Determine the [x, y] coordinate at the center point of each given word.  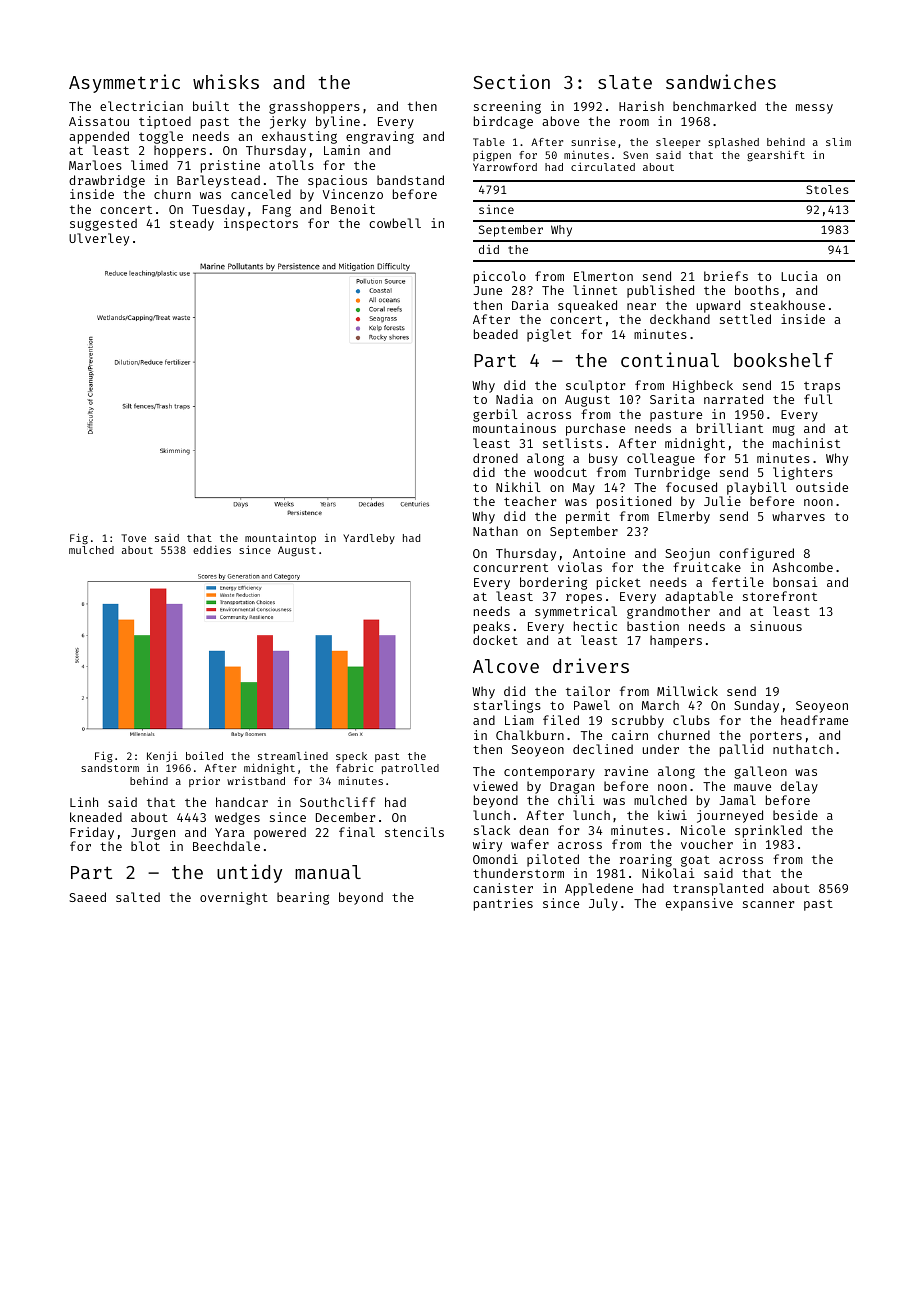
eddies [212, 549]
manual [328, 872]
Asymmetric [124, 83]
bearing [303, 898]
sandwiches [721, 81]
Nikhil [518, 487]
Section [511, 81]
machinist [806, 443]
